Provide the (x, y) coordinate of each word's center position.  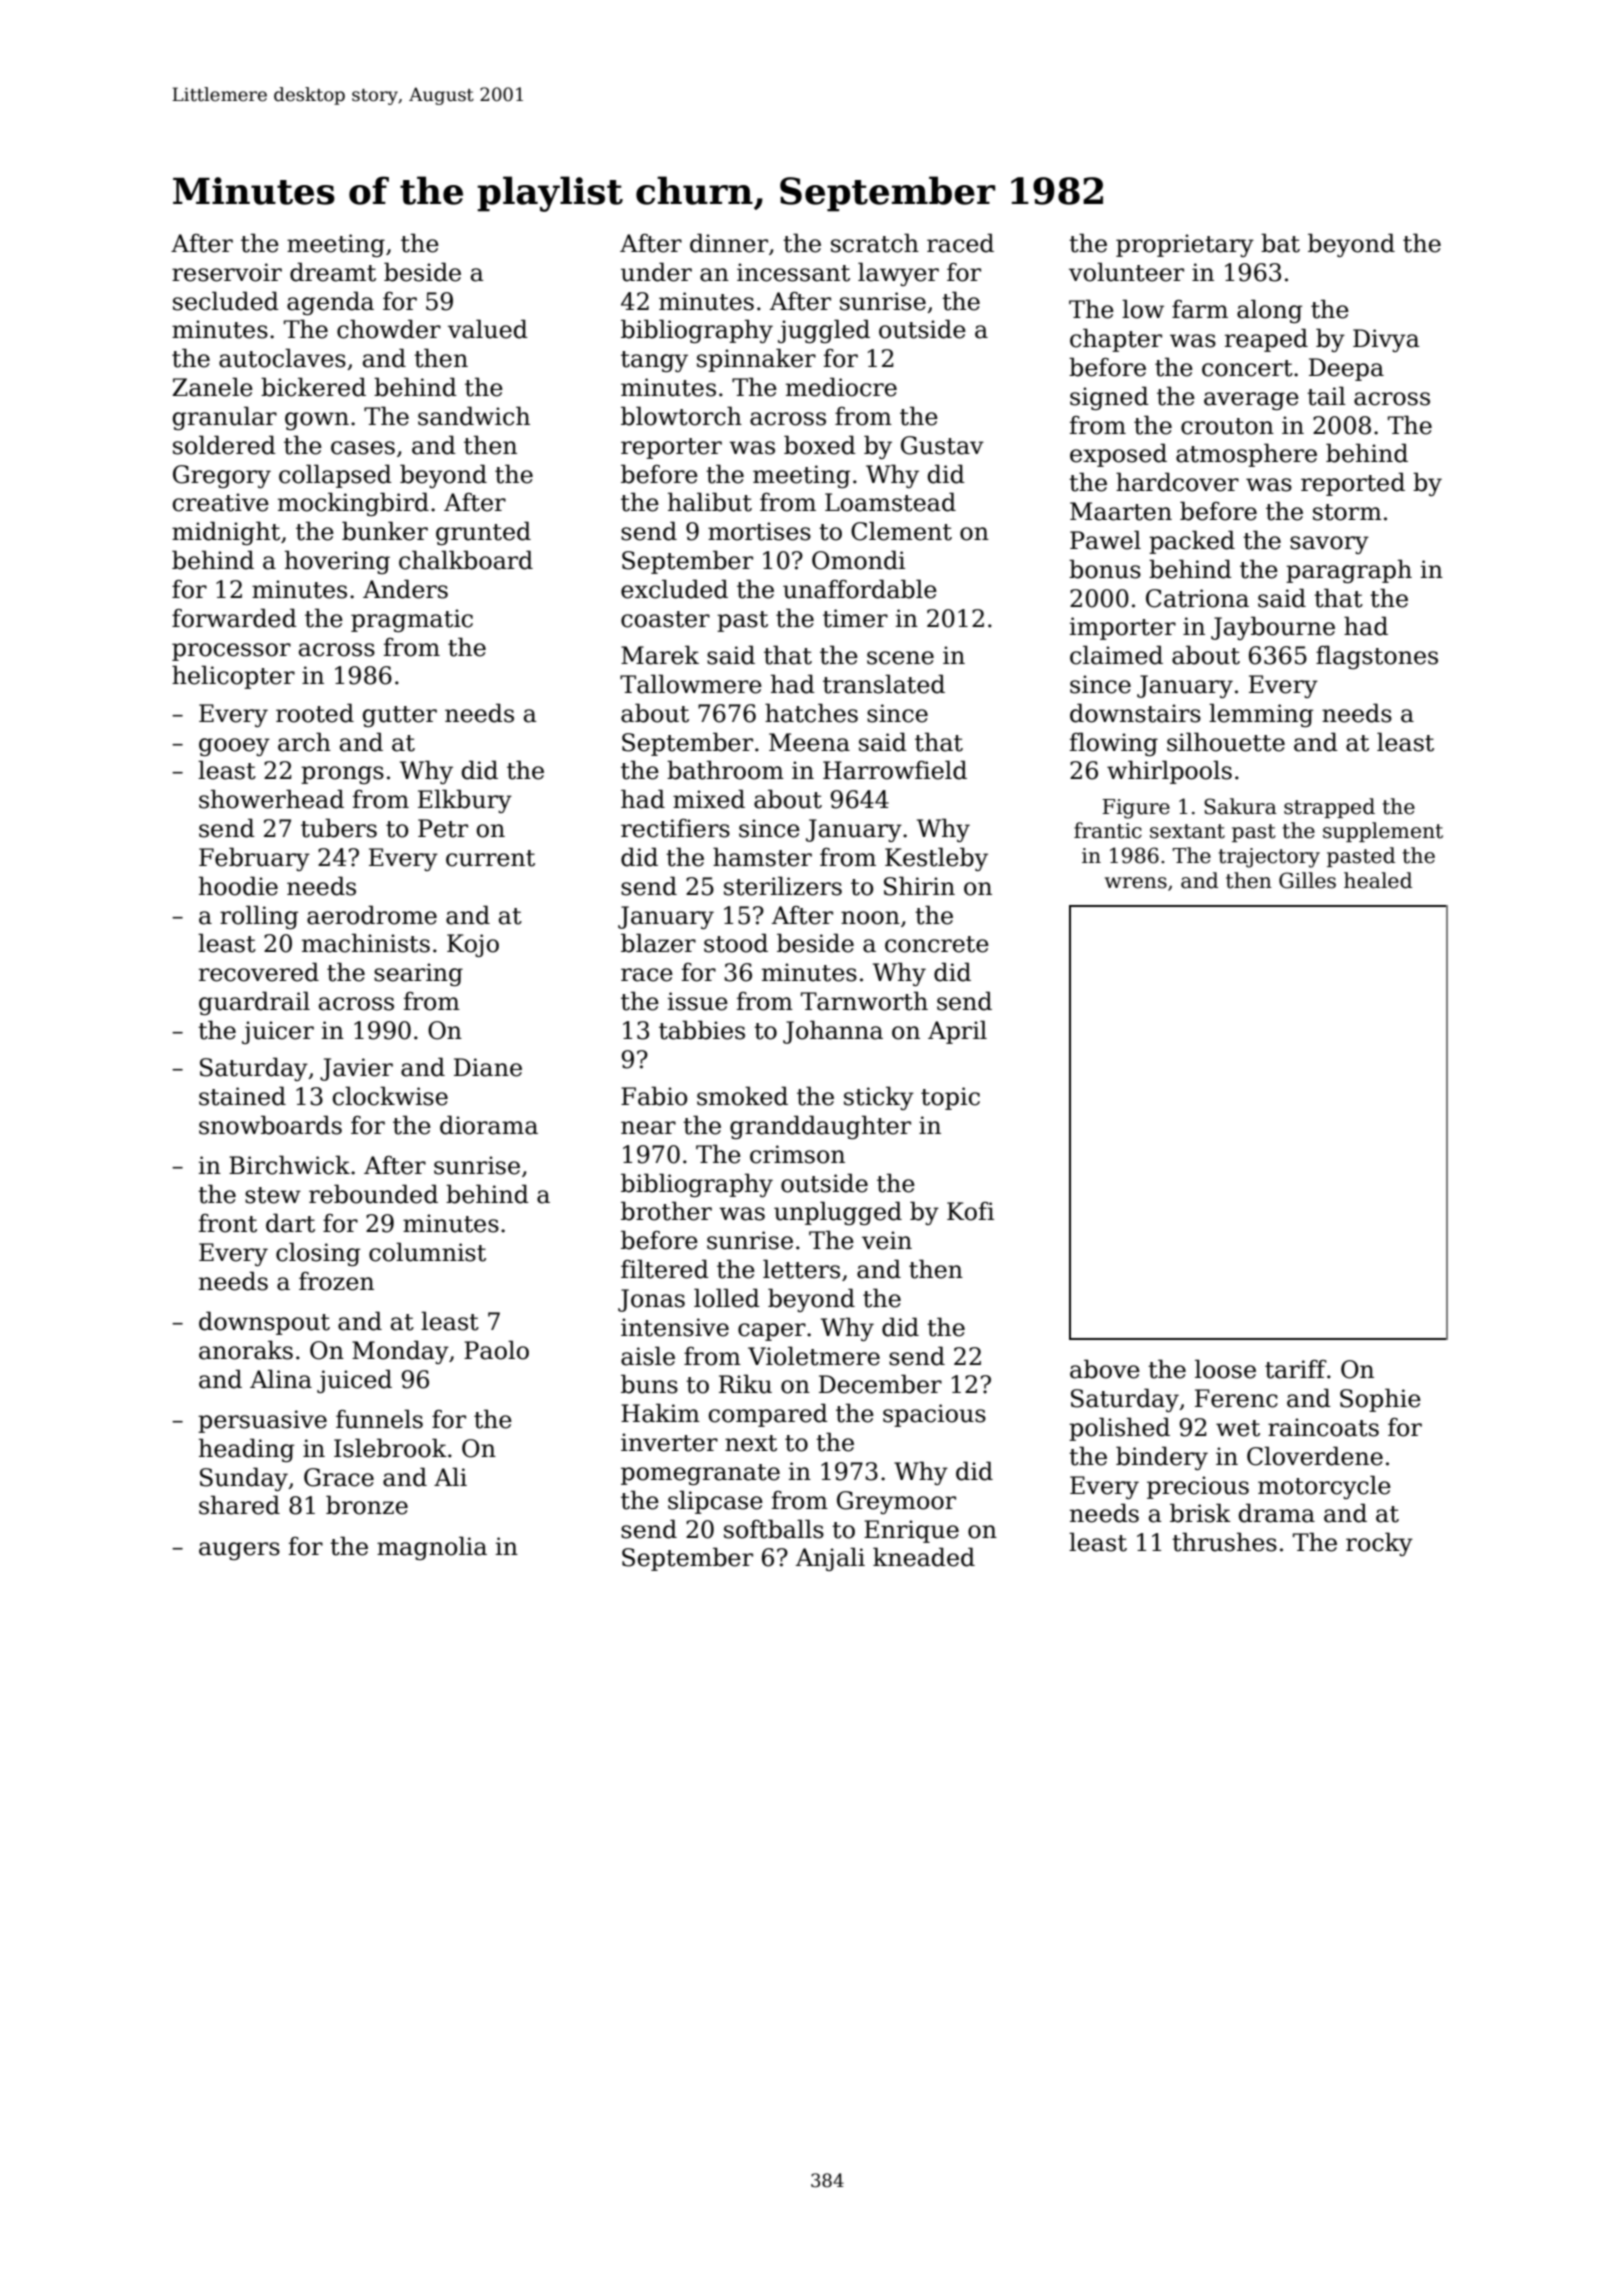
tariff (1296, 1369)
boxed (820, 445)
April (957, 1032)
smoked (742, 1096)
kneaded (924, 1557)
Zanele (212, 387)
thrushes (1224, 1542)
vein (887, 1240)
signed (1109, 398)
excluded (674, 589)
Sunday (244, 1479)
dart (290, 1223)
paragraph (1349, 571)
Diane (488, 1067)
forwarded (234, 618)
